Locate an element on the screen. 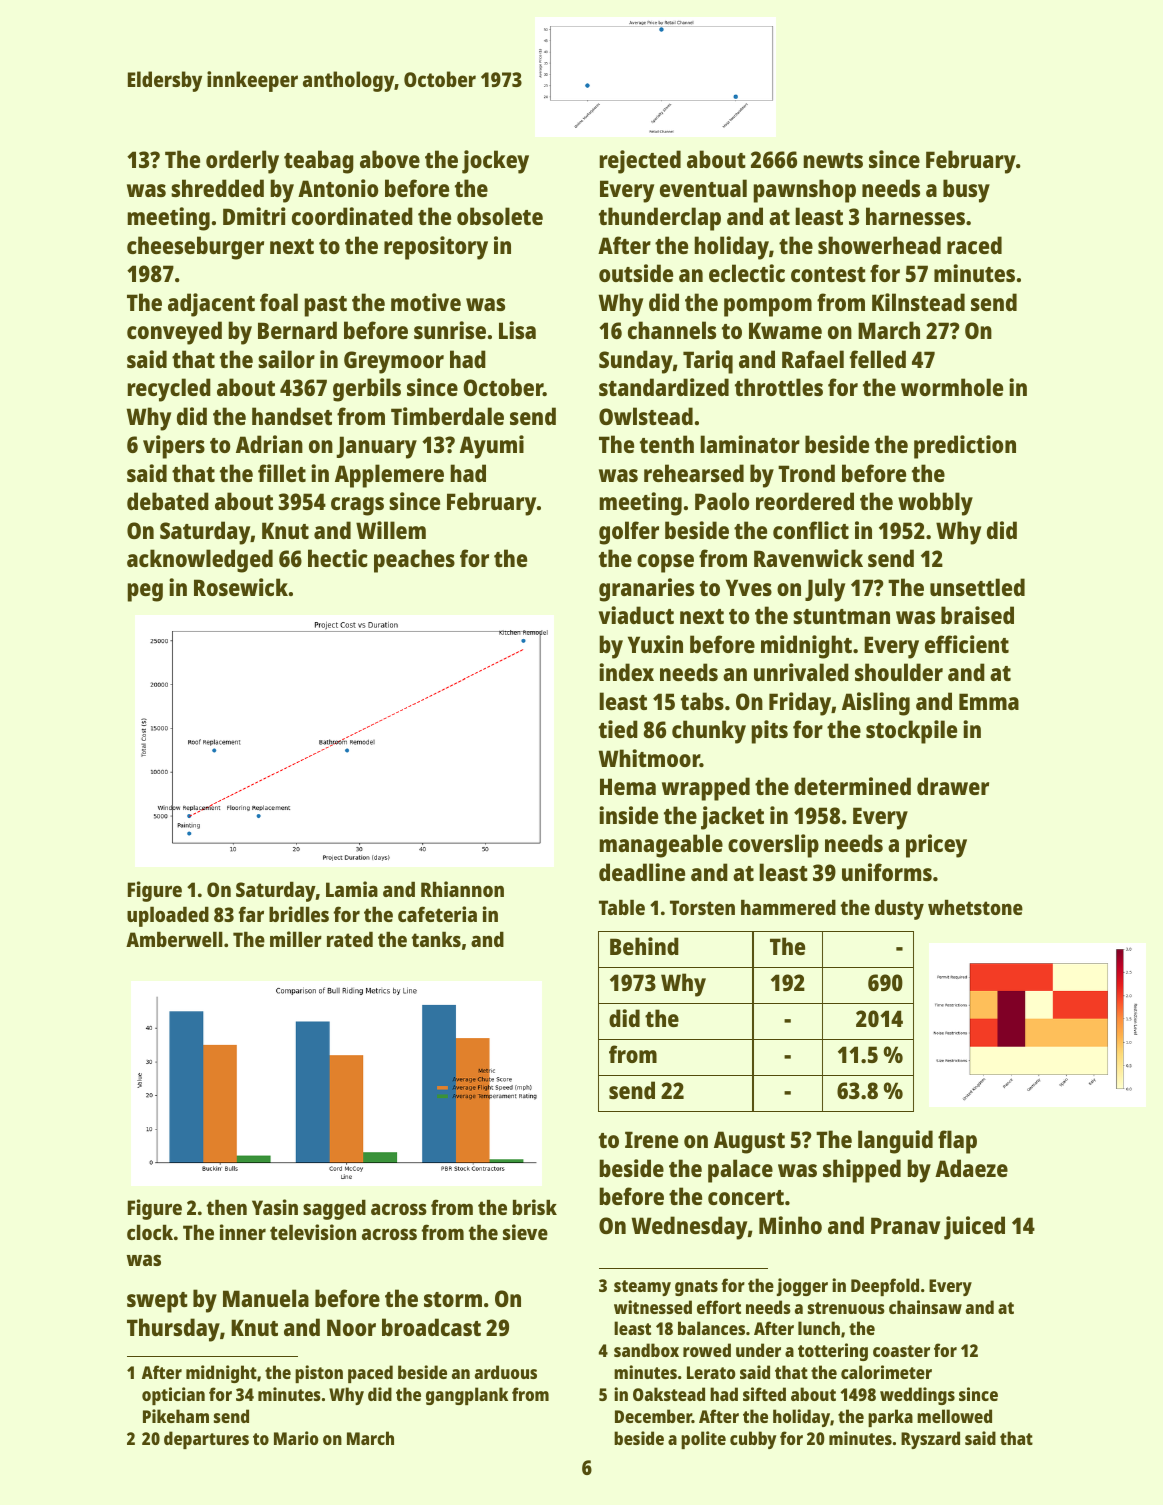 The image size is (1163, 1505). Kwame is located at coordinates (785, 330).
